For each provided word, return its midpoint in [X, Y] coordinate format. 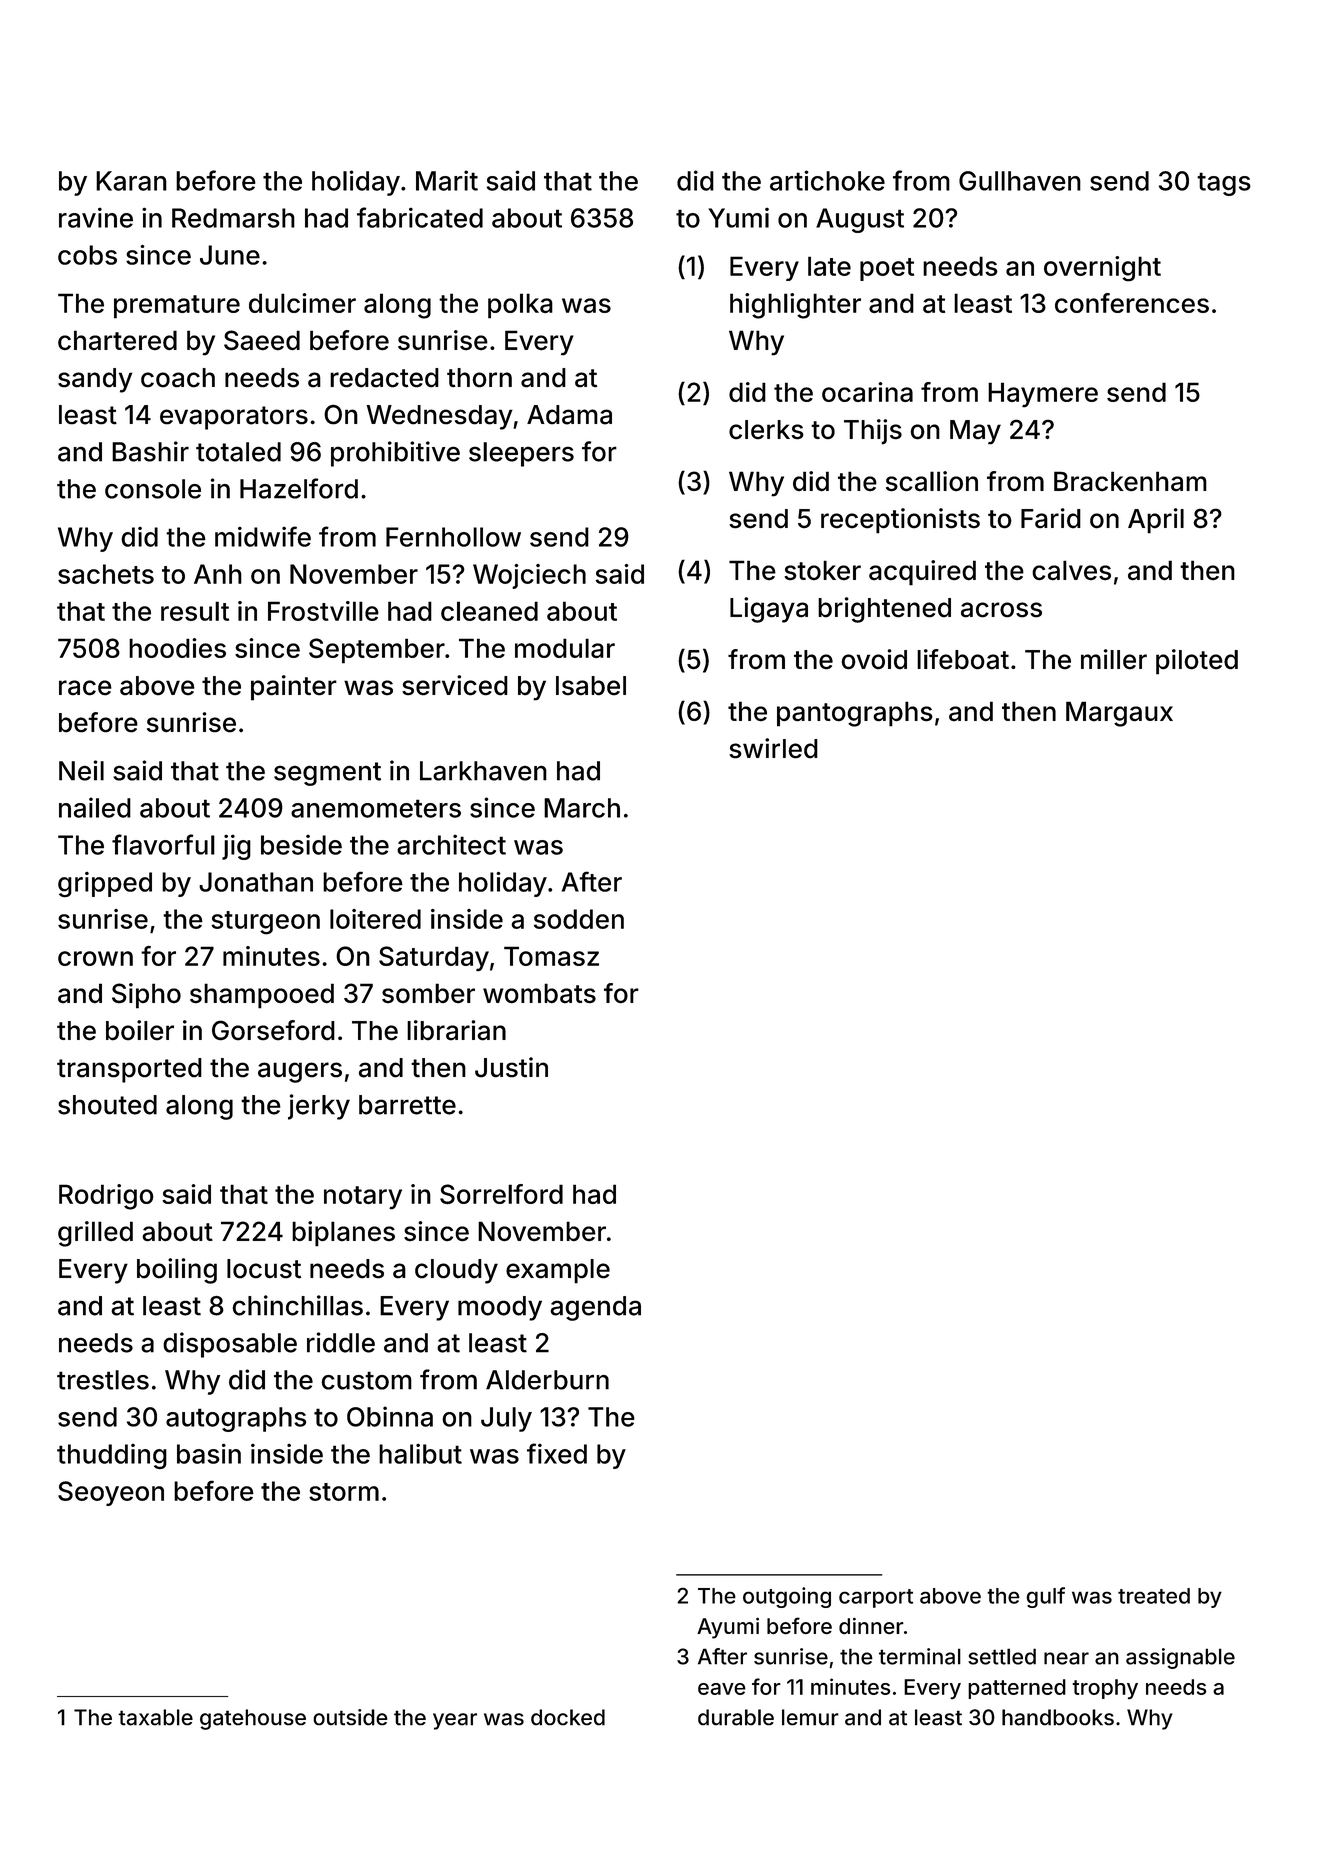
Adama [569, 415]
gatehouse [253, 1719]
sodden [579, 919]
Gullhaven [1020, 181]
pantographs [855, 714]
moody [500, 1308]
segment [327, 774]
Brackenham [1130, 481]
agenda [595, 1308]
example [558, 1271]
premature [177, 307]
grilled [95, 1234]
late [829, 266]
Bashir [150, 451]
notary [363, 1198]
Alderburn [547, 1380]
